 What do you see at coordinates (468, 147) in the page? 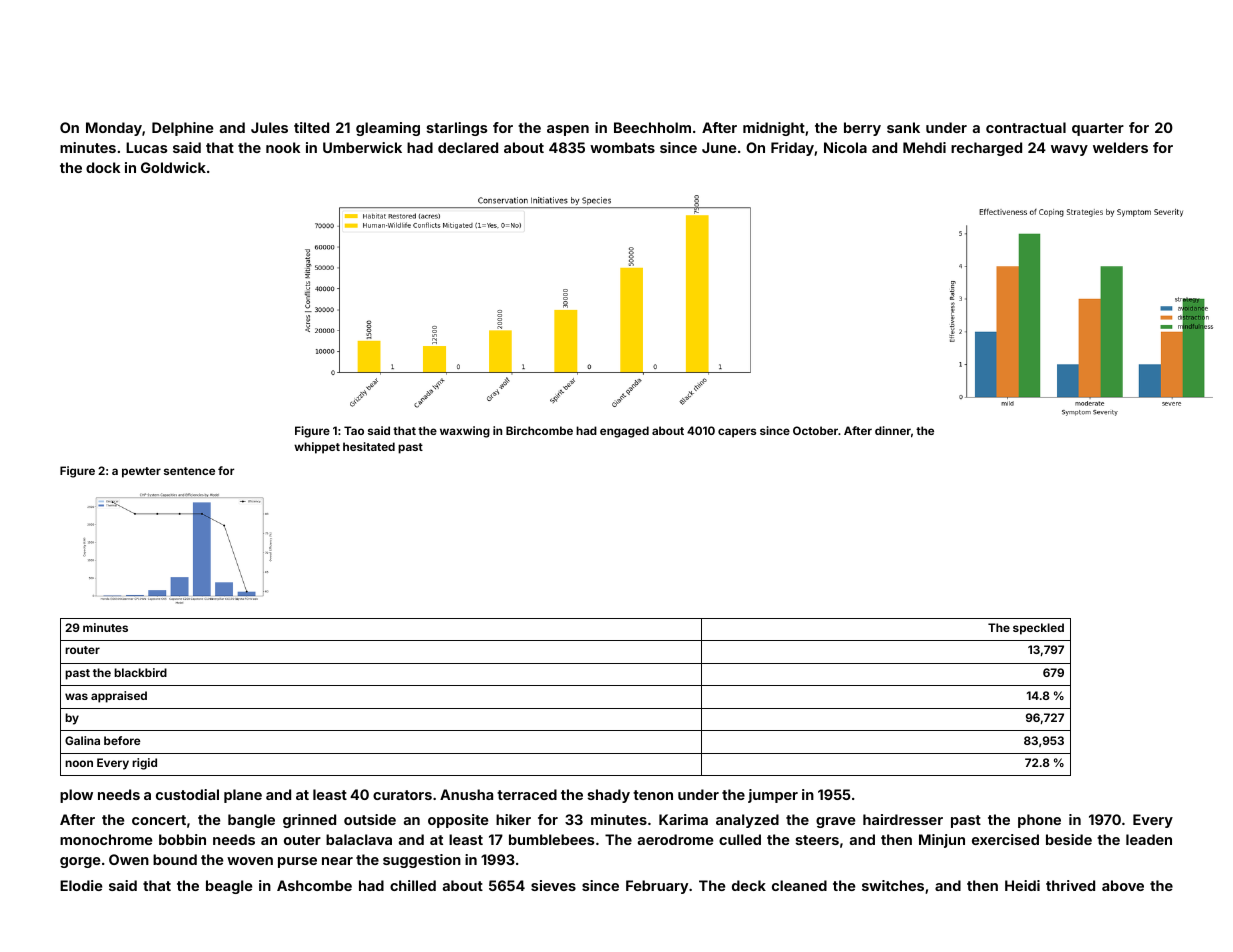
I see `declared` at bounding box center [468, 147].
